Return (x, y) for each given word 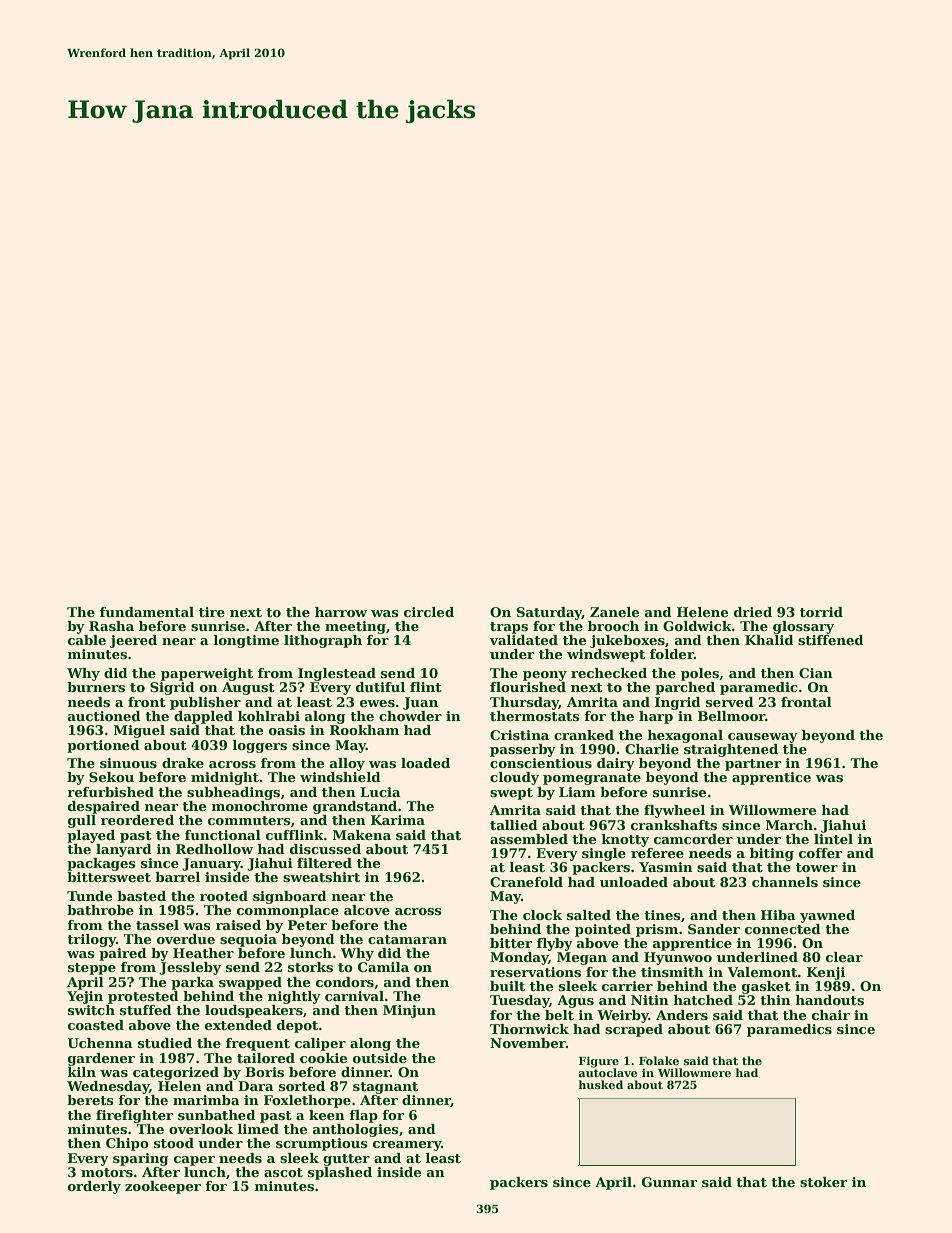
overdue (186, 939)
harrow (341, 612)
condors (345, 982)
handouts (829, 1000)
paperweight (207, 674)
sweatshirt (321, 877)
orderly (94, 1187)
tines (662, 915)
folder (672, 654)
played (91, 836)
